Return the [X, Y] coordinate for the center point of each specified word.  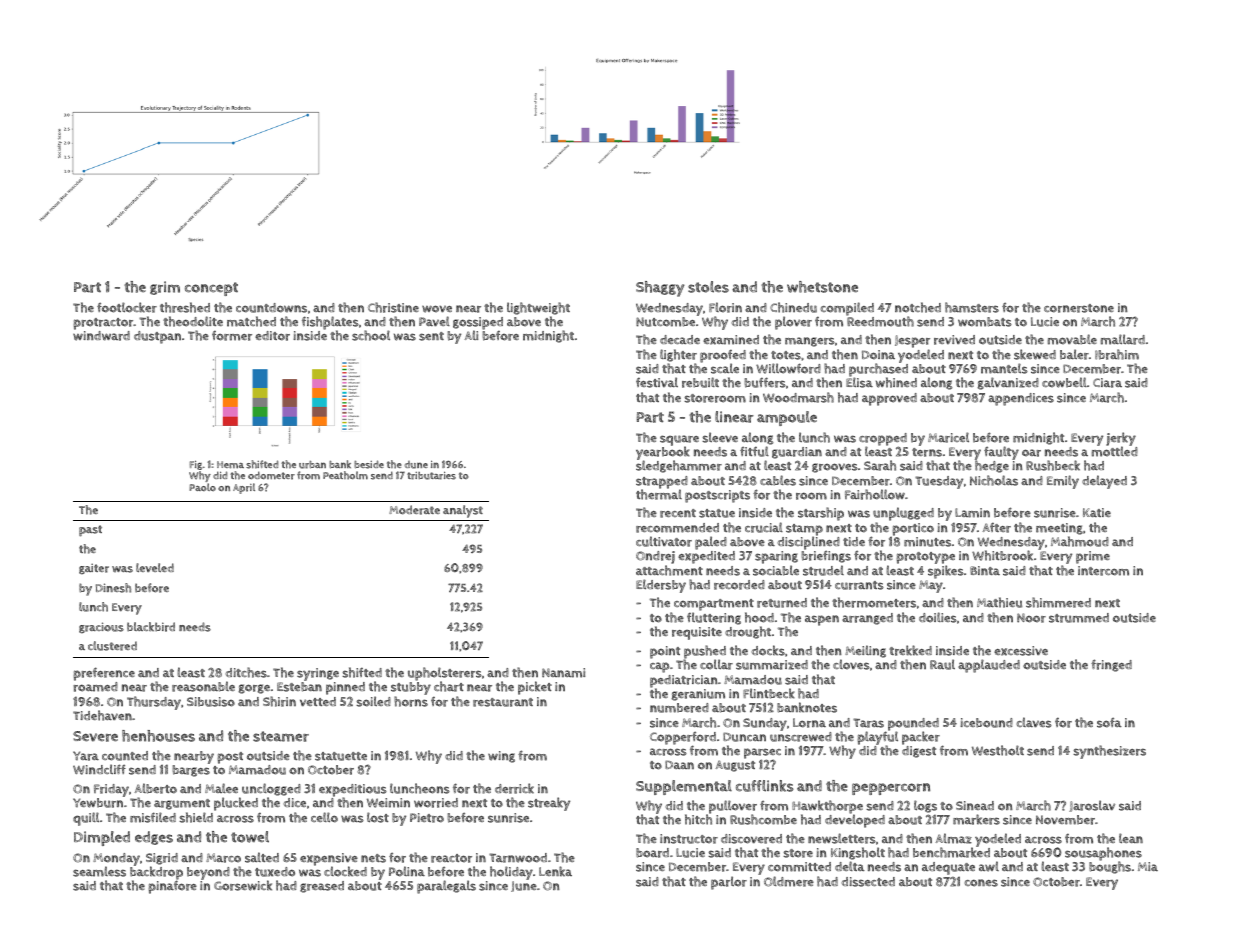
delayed [1104, 482]
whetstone [822, 287]
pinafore [172, 887]
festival [657, 382]
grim [165, 288]
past [90, 531]
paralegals [446, 887]
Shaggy [660, 289]
